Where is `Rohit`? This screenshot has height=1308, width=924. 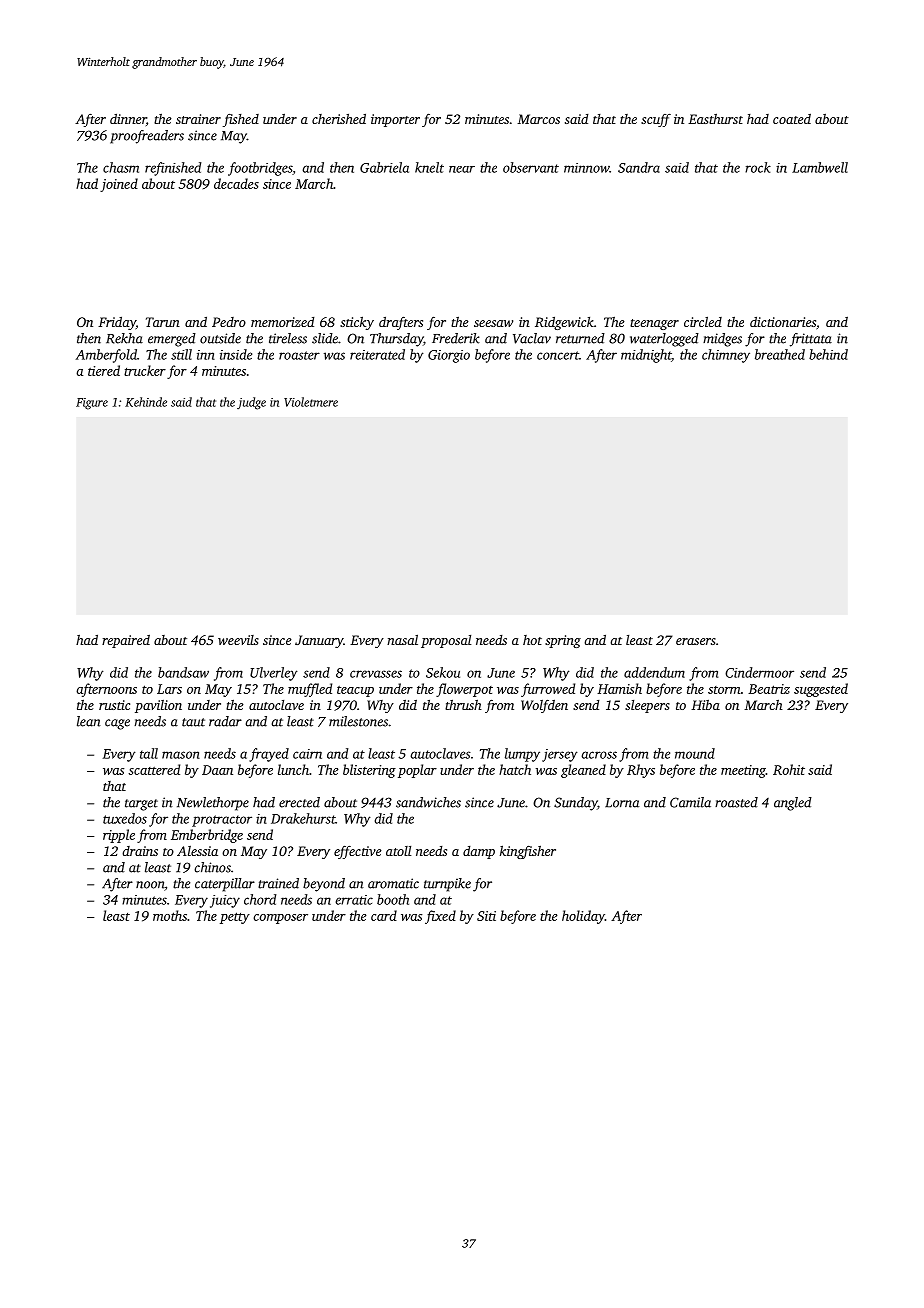 Rohit is located at coordinates (789, 769).
